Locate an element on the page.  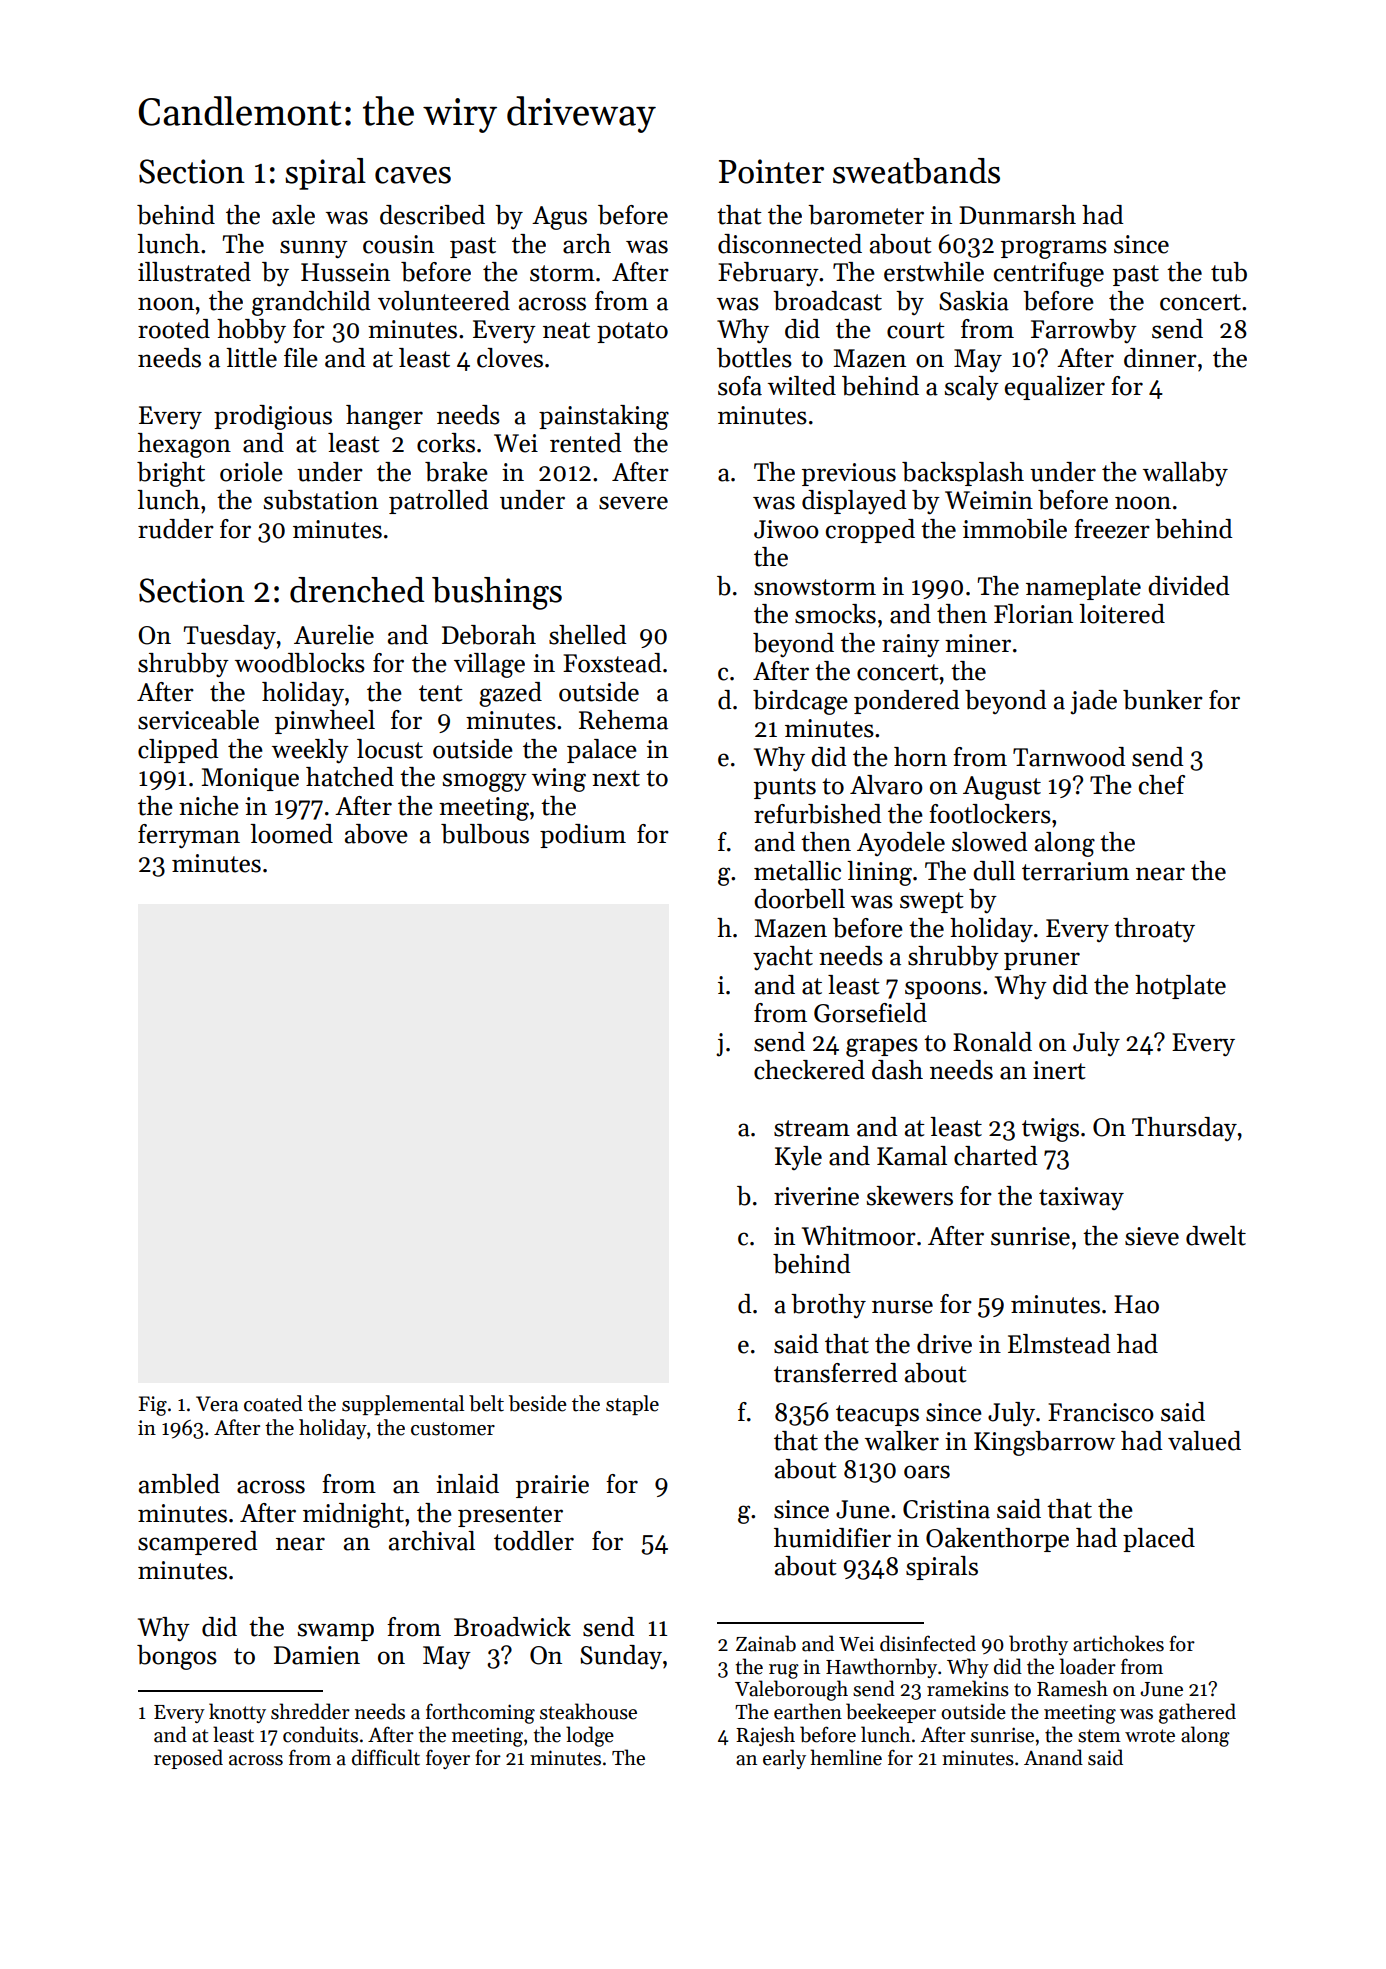
tub is located at coordinates (1229, 272).
